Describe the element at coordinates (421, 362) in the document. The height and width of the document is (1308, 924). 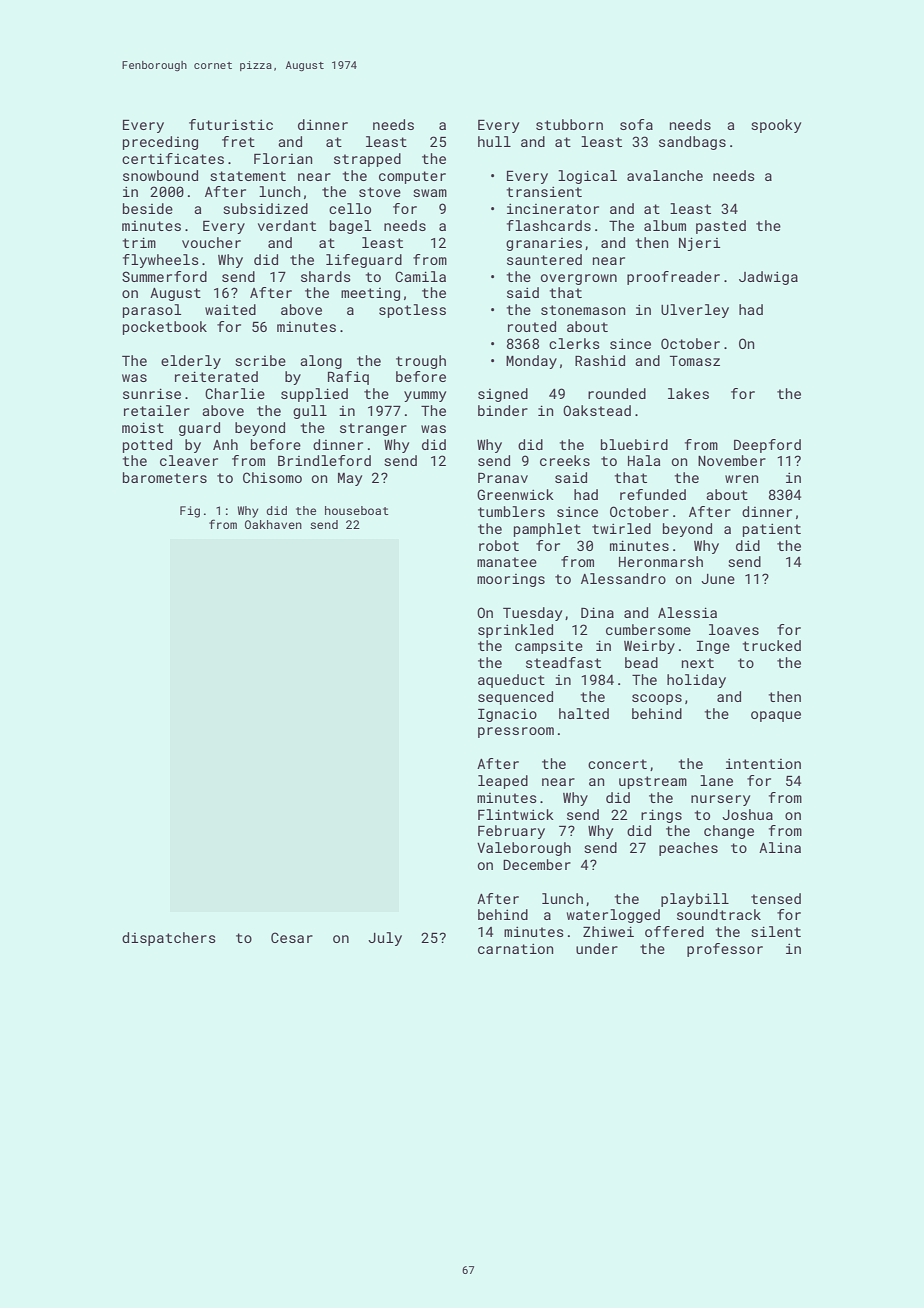
I see `trough` at that location.
